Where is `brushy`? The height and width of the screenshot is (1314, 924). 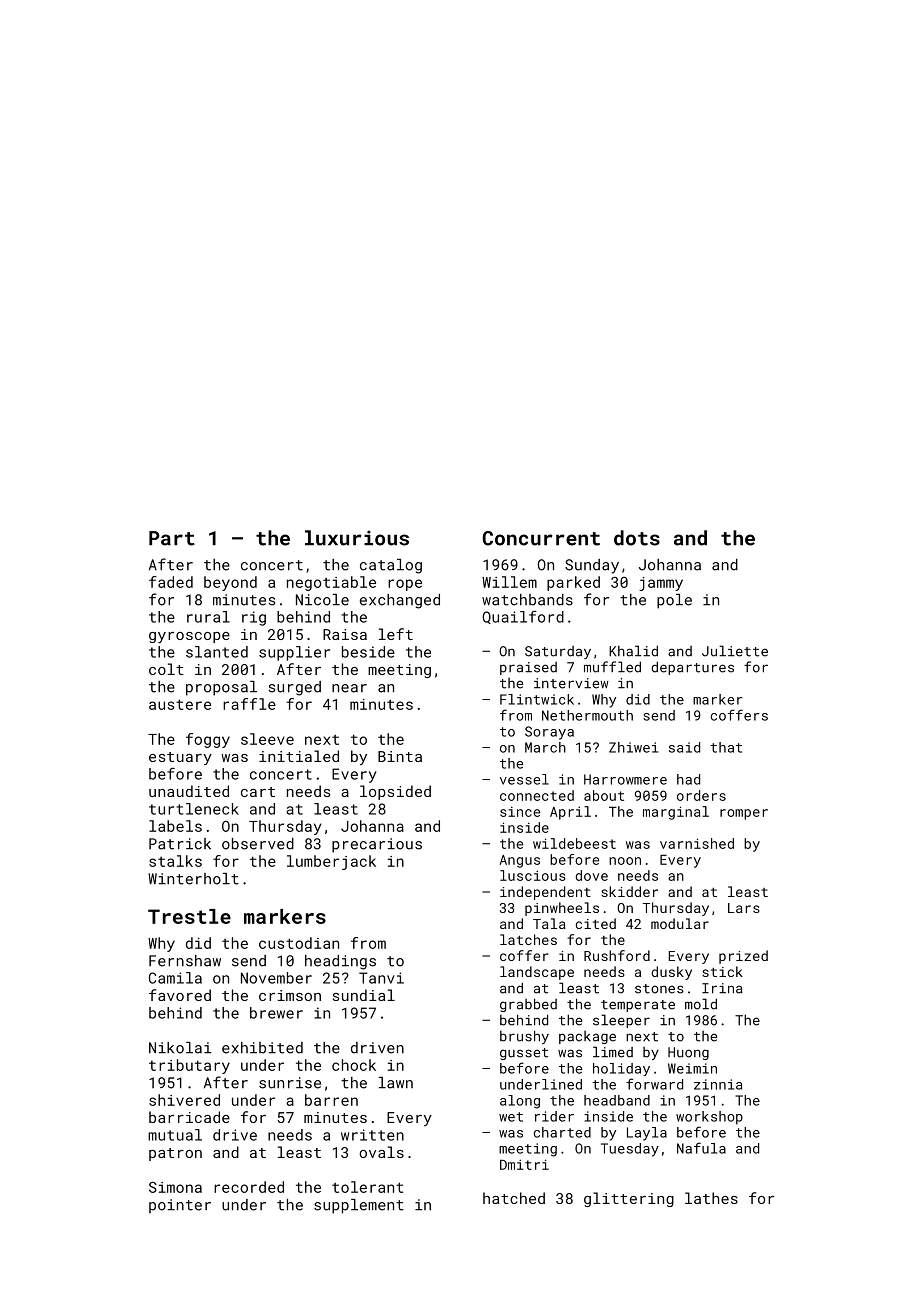
brushy is located at coordinates (524, 1037).
